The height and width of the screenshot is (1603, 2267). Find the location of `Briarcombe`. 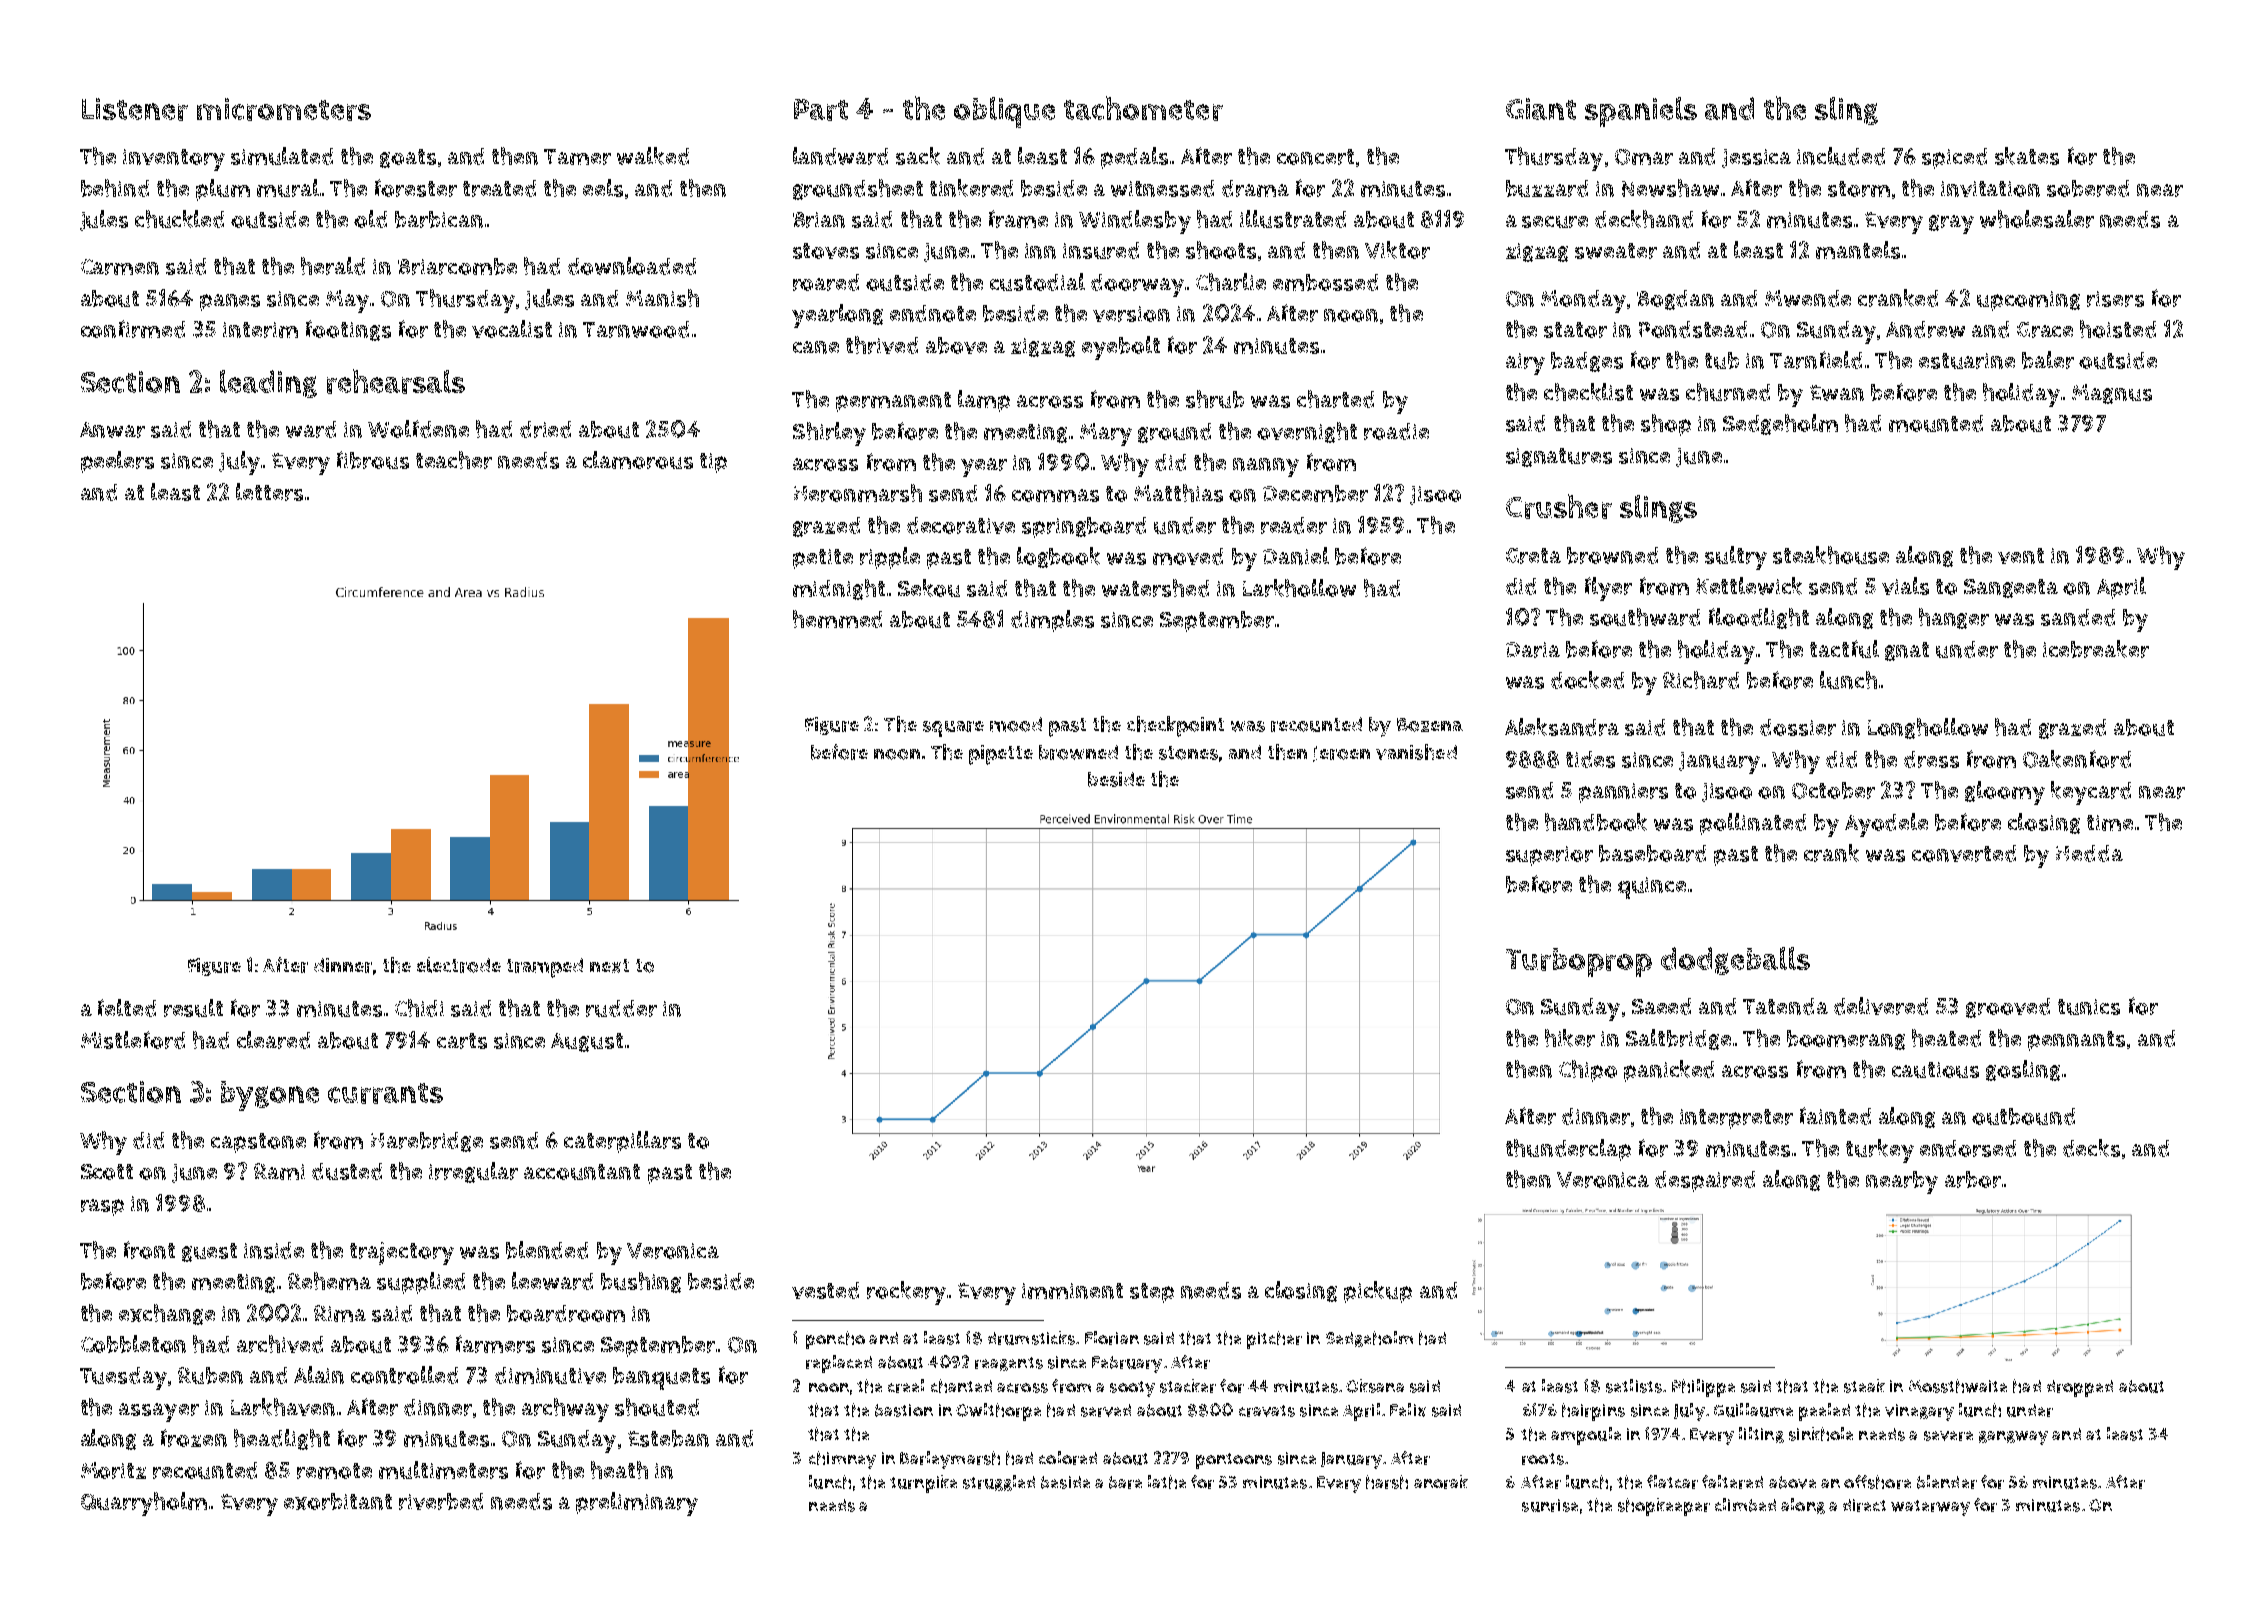

Briarcombe is located at coordinates (457, 266).
